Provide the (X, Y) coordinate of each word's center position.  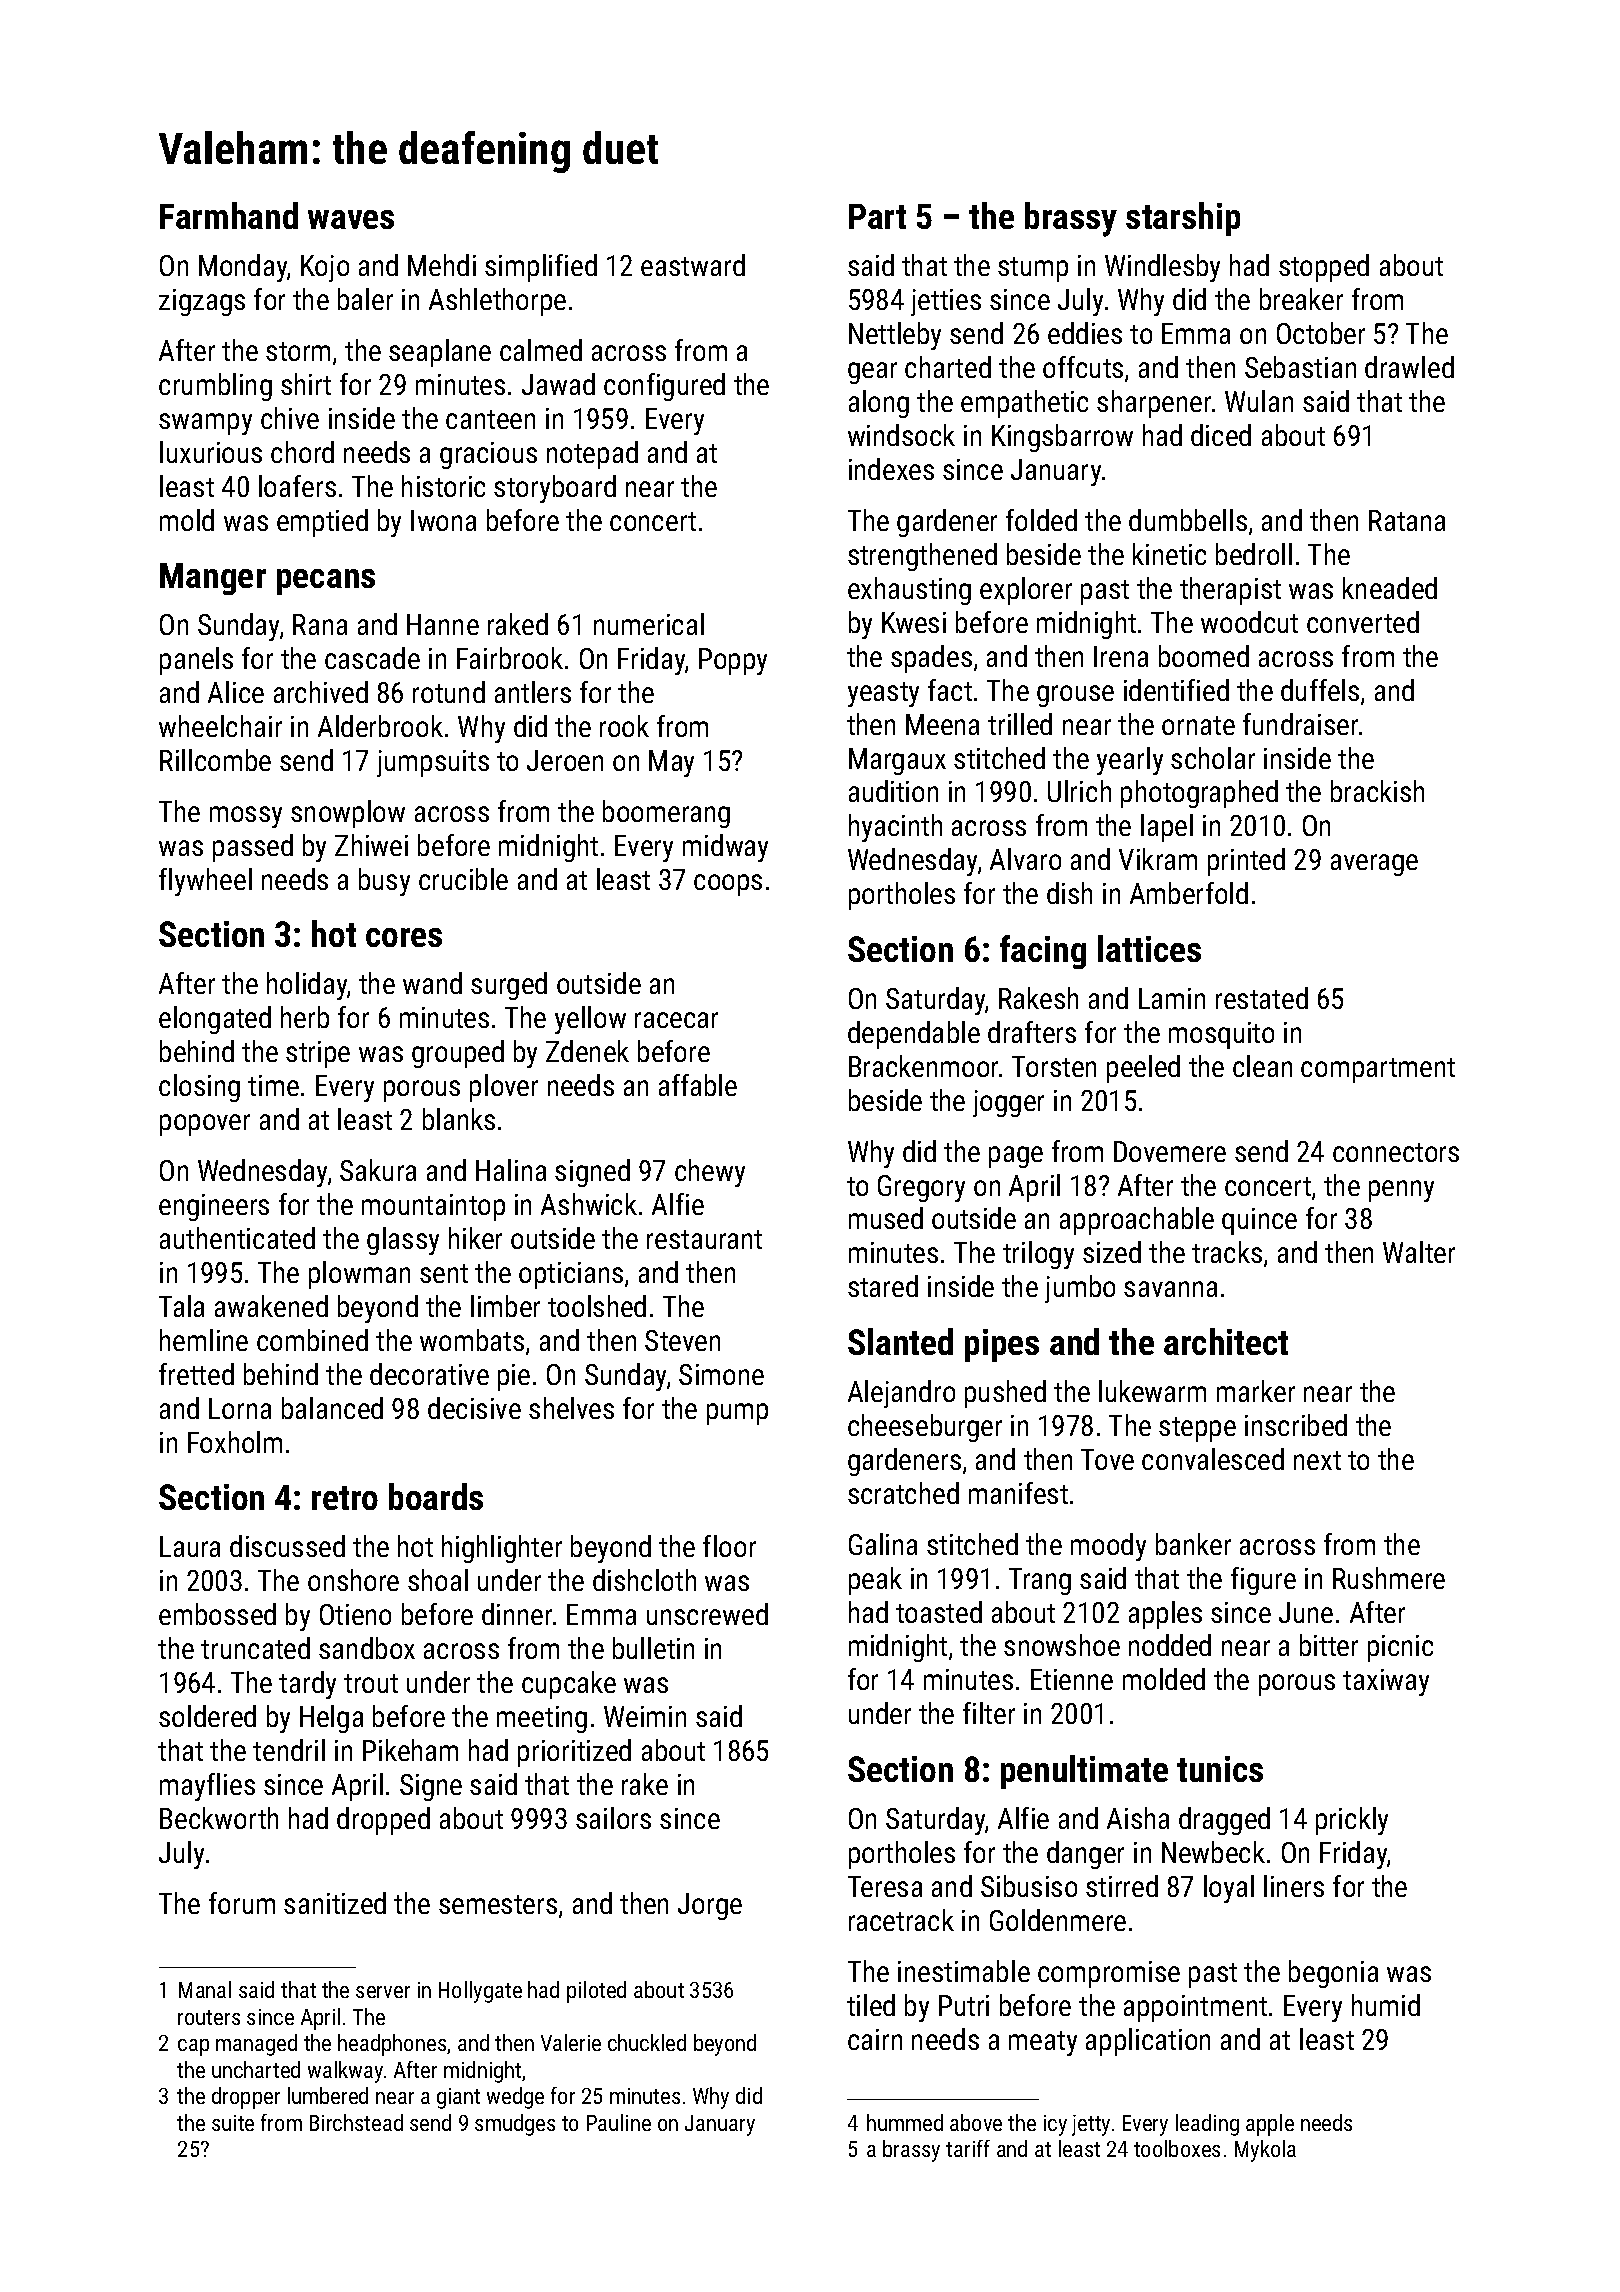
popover (205, 1125)
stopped (1324, 268)
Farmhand (229, 215)
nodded (1170, 1645)
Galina (883, 1544)
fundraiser (1300, 724)
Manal (205, 1989)
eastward (693, 265)
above (976, 2122)
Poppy (733, 661)
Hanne (443, 624)
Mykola (1265, 2151)
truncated (255, 1648)
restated (1262, 998)
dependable (914, 1035)
